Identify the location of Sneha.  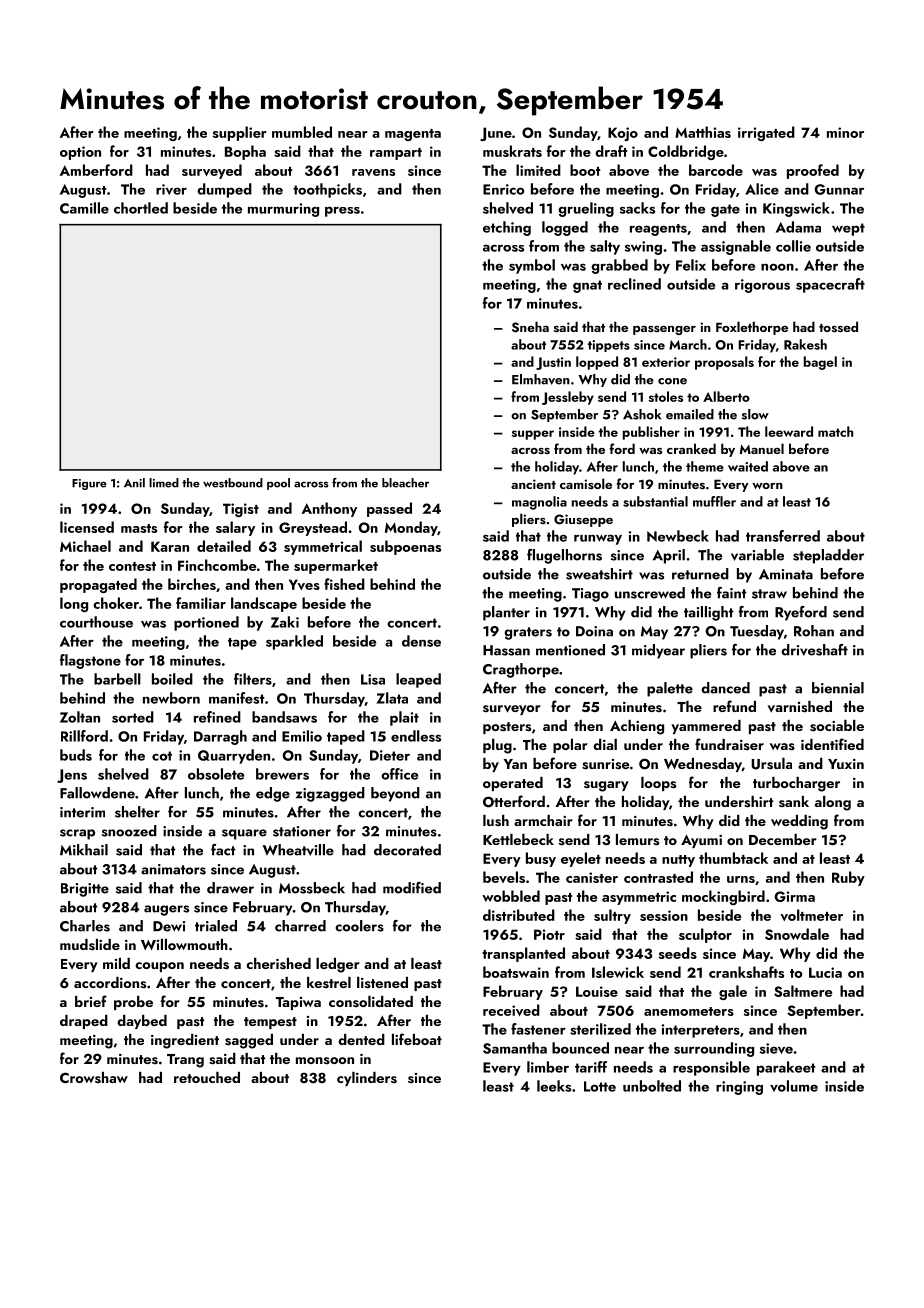
(530, 327).
